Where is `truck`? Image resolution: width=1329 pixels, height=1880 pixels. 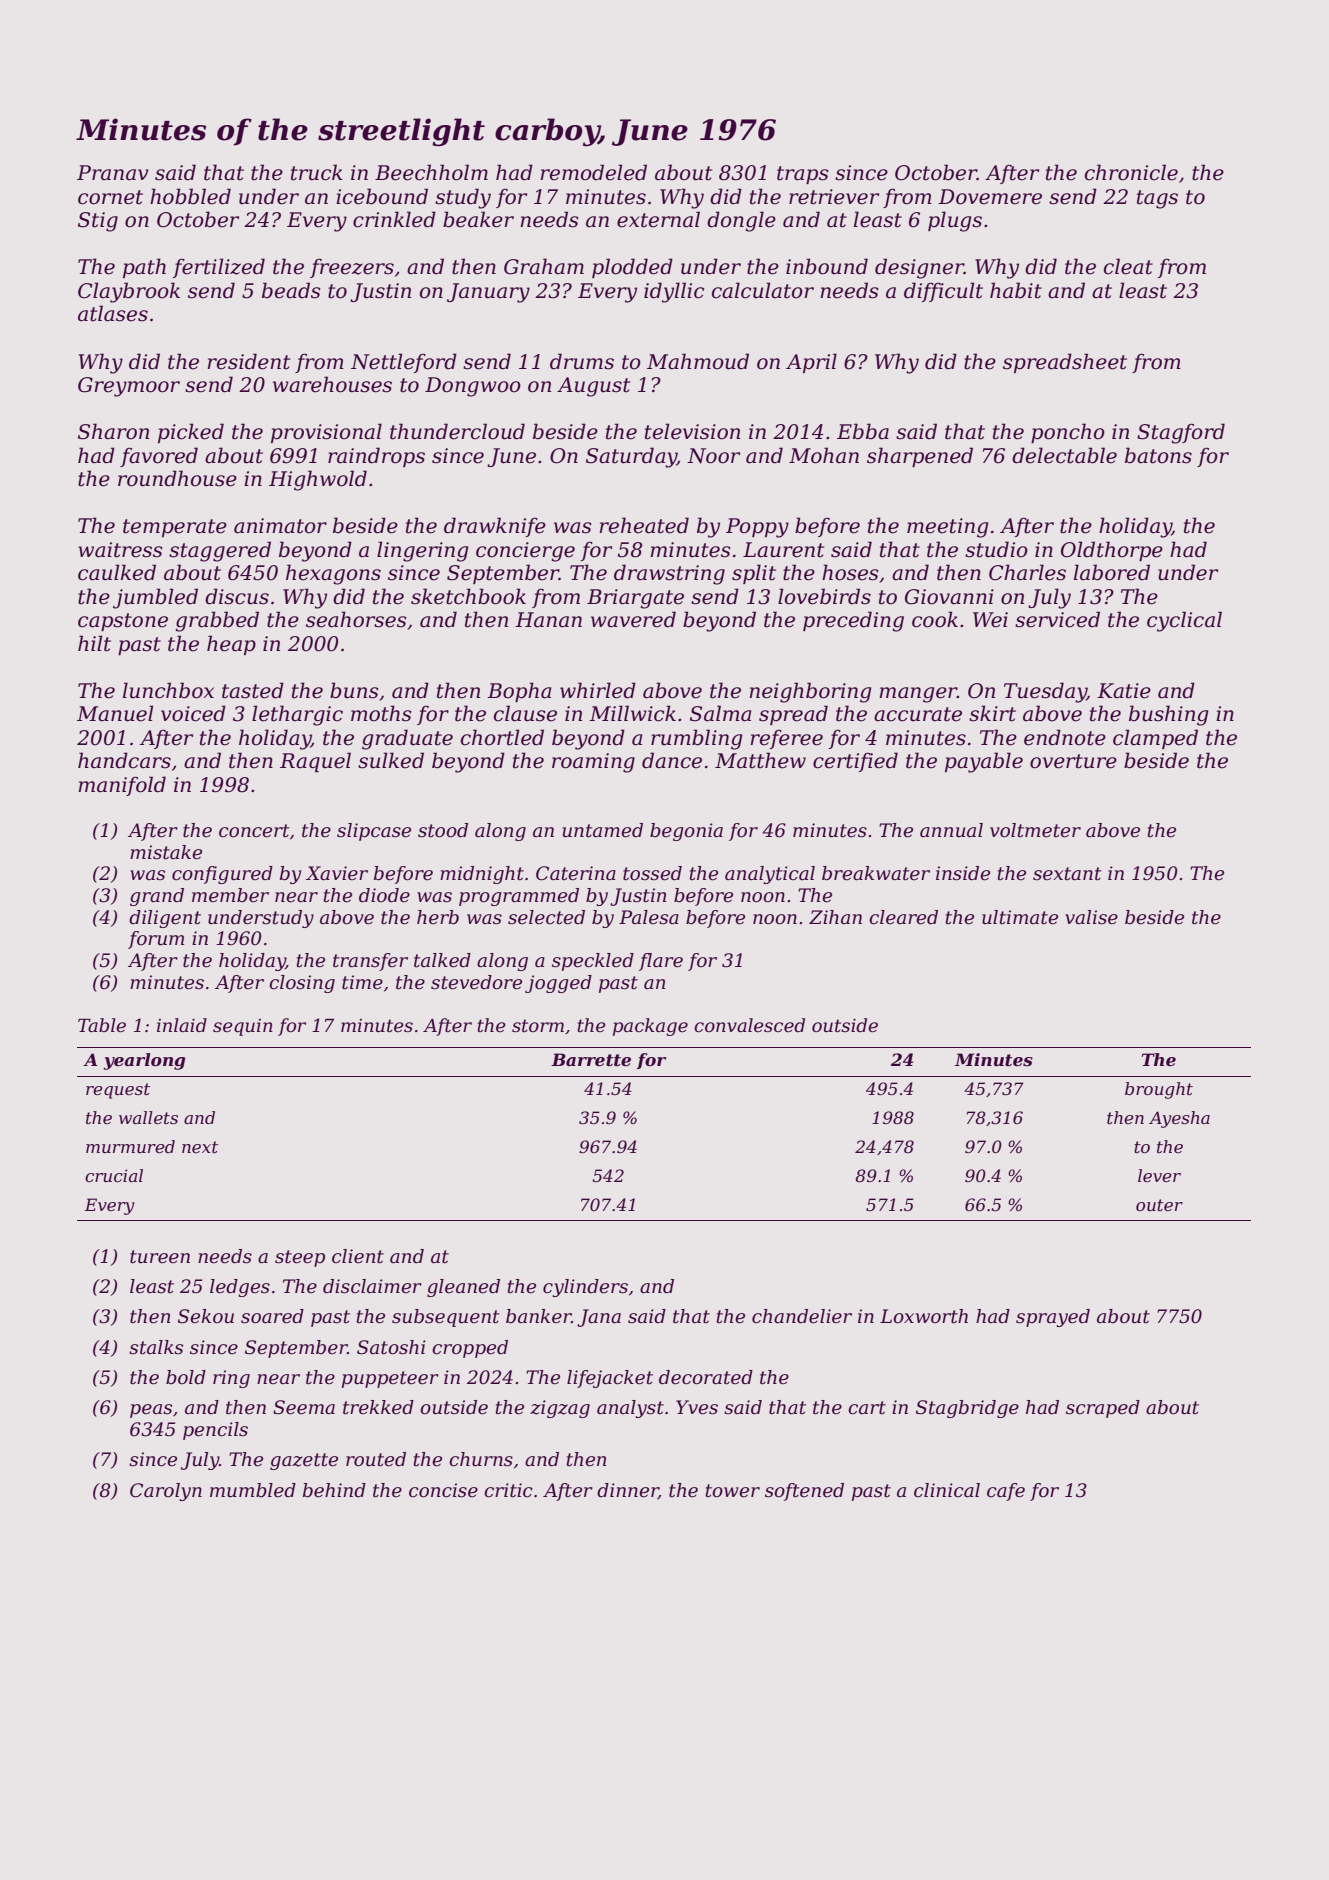 truck is located at coordinates (317, 172).
